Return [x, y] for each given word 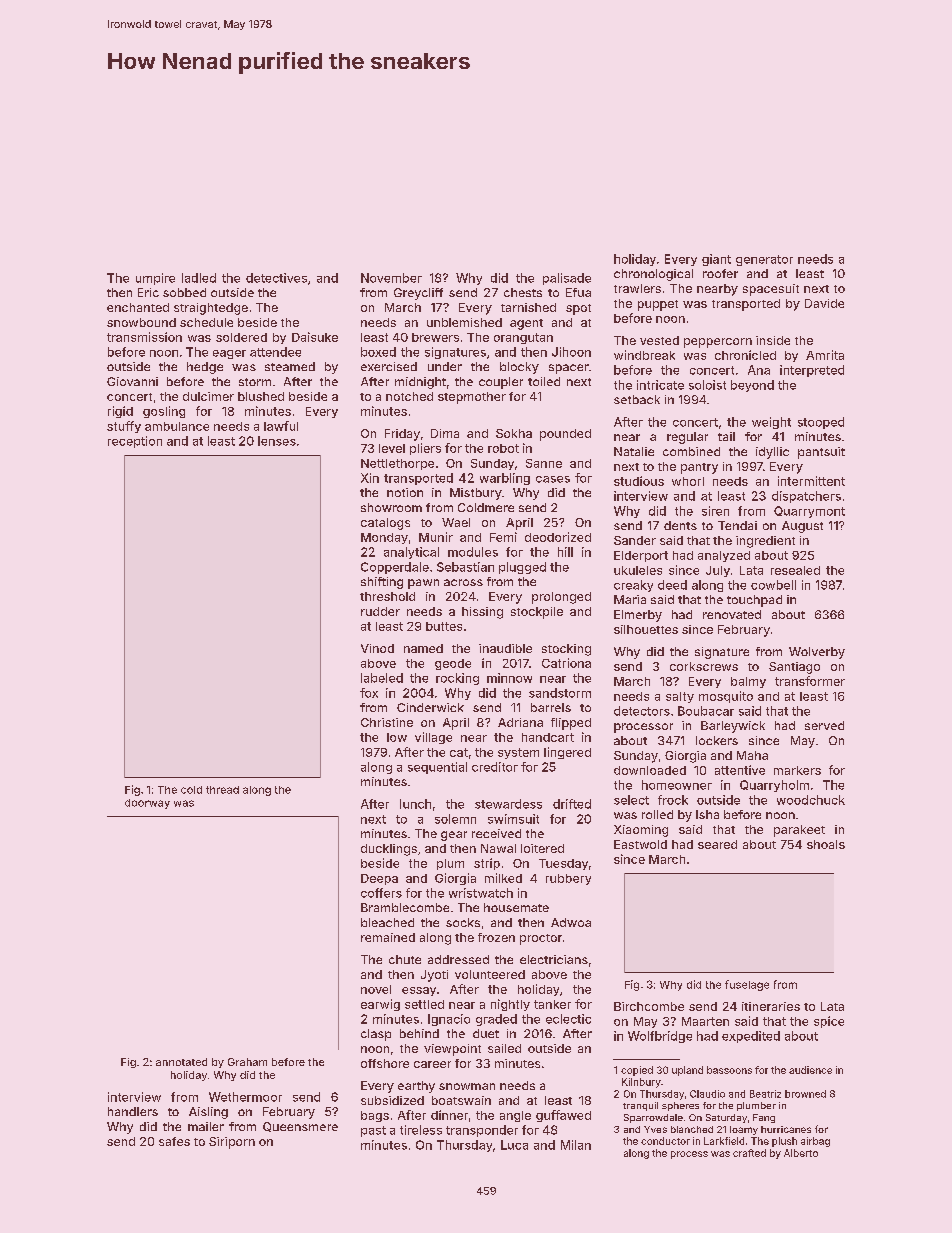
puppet [658, 305]
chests [523, 292]
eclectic [568, 1019]
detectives [276, 278]
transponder [482, 1131]
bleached [387, 922]
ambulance [177, 426]
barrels [551, 707]
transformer [810, 681]
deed [672, 585]
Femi [503, 537]
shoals [826, 844]
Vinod [377, 648]
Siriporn [232, 1143]
